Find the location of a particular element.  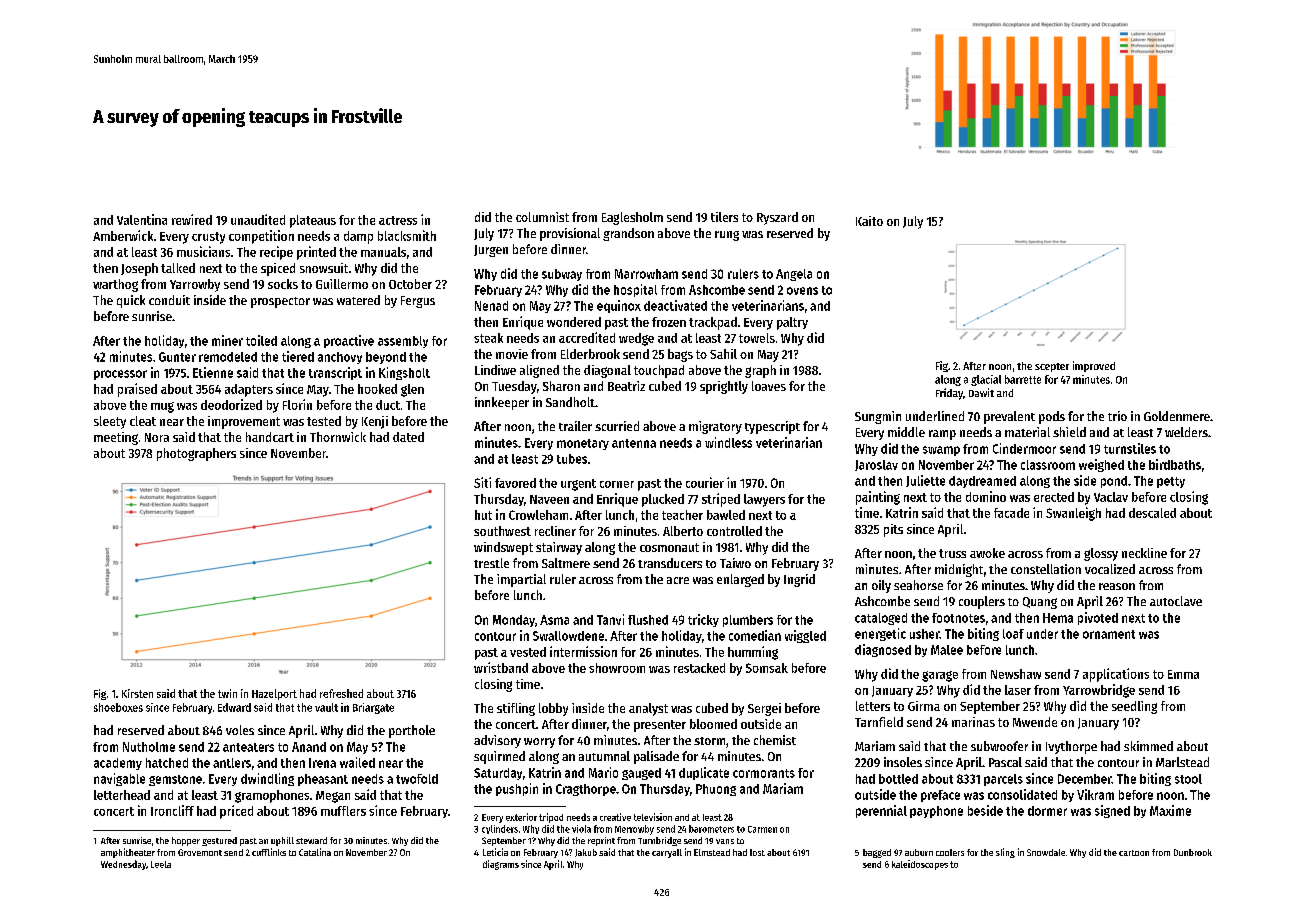

Guillermo is located at coordinates (342, 284).
